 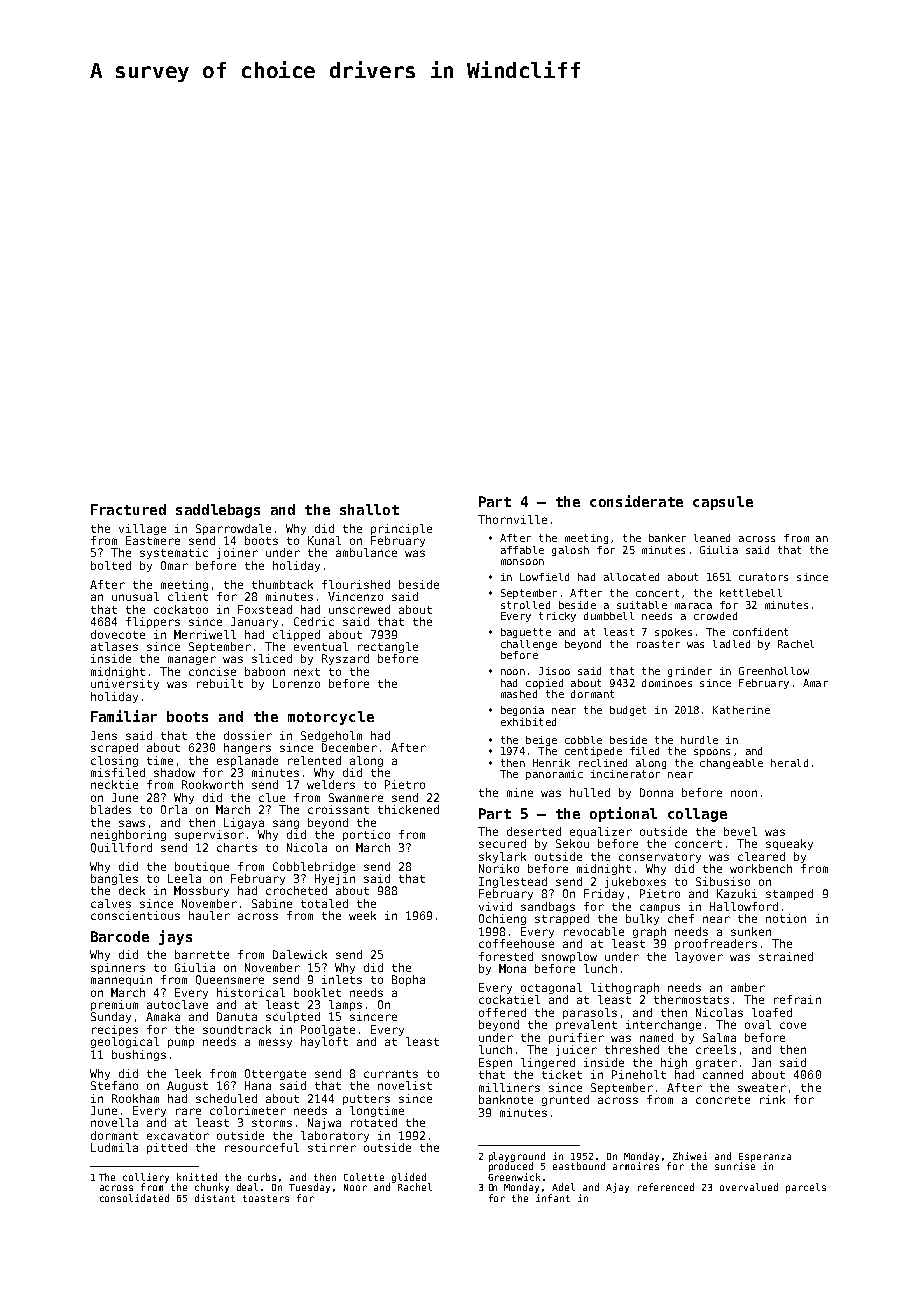 I want to click on Swanmere, so click(x=356, y=797).
